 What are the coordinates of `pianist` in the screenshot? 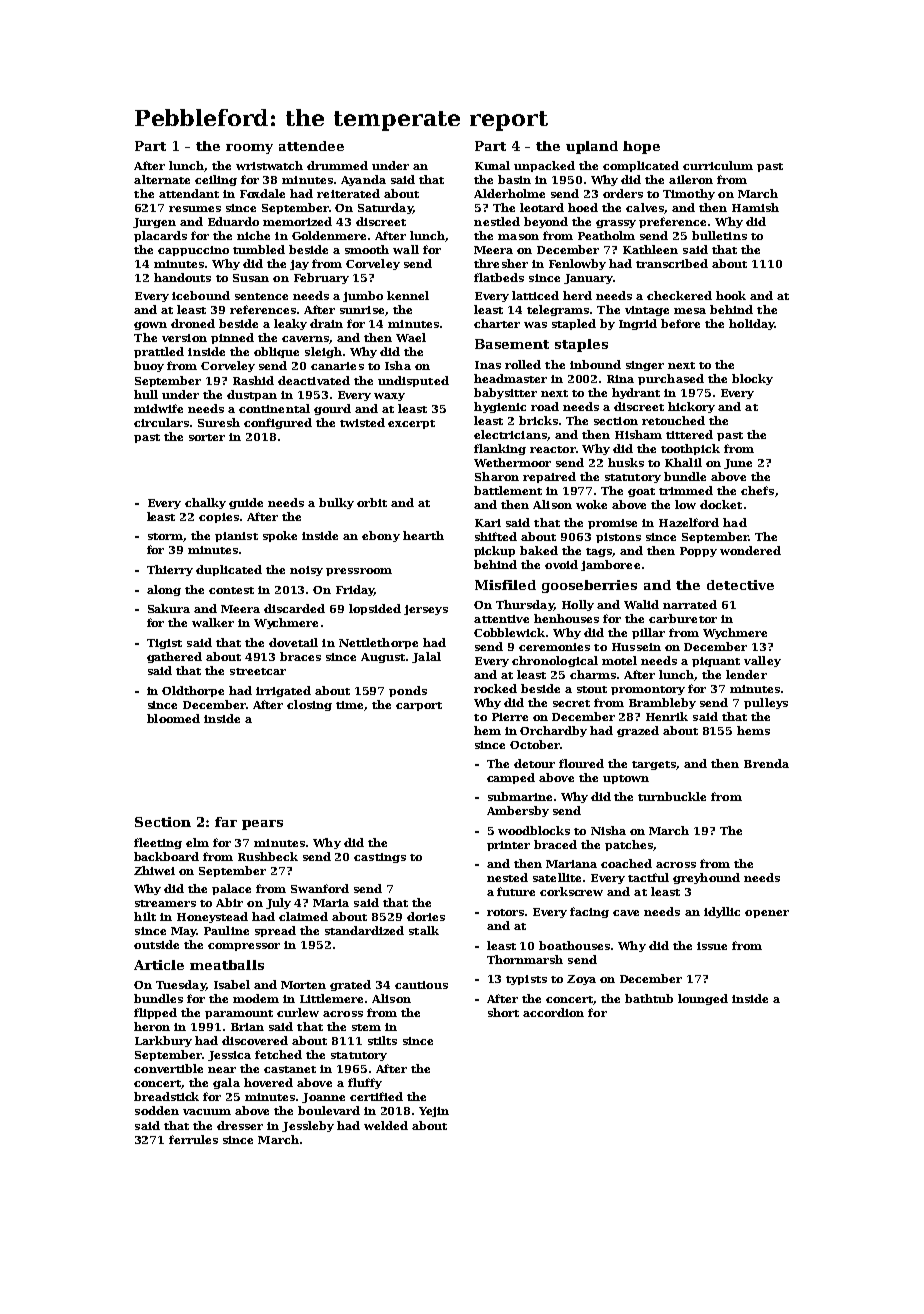 It's located at (236, 537).
